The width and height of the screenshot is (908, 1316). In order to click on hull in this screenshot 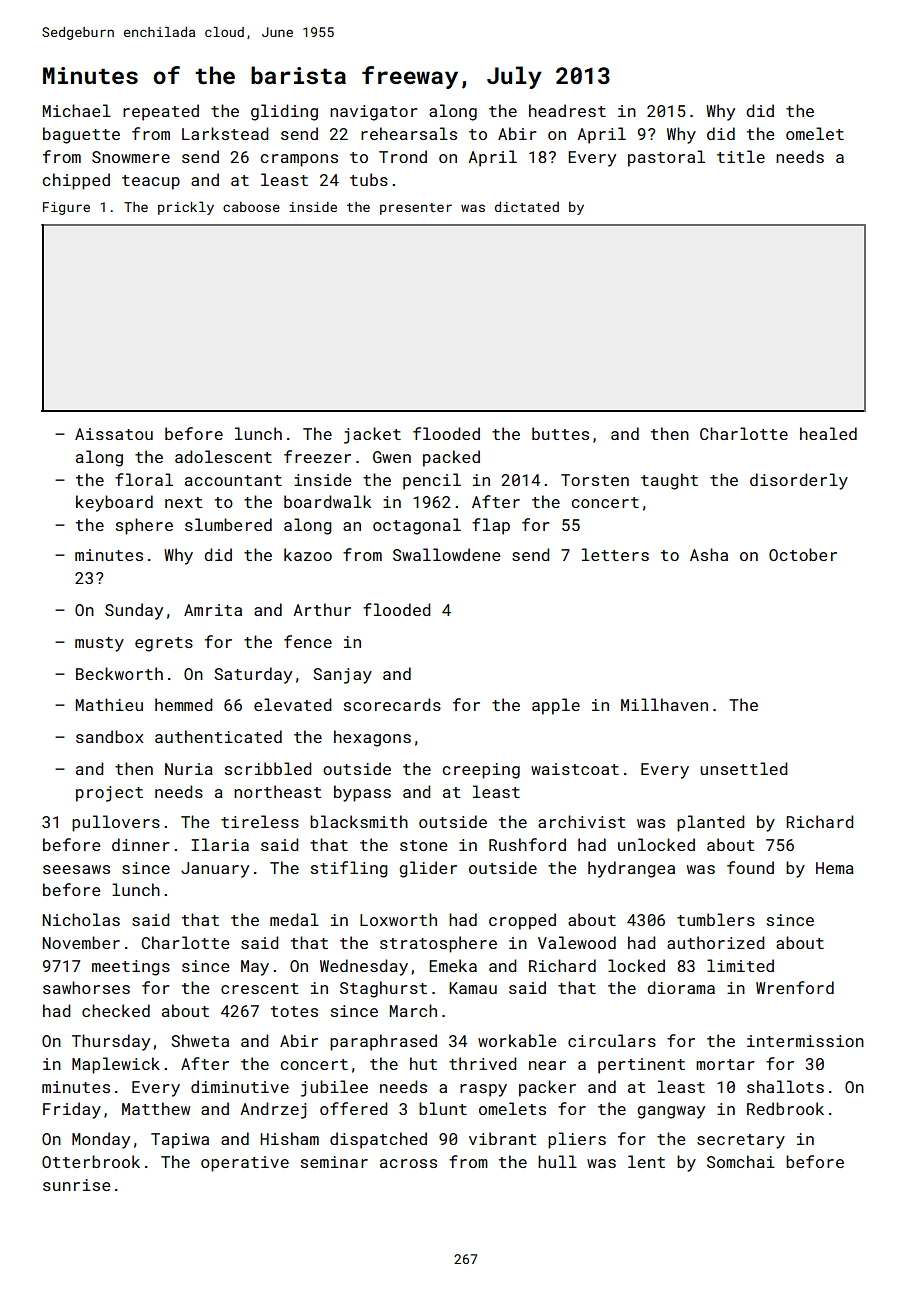, I will do `click(557, 1161)`.
